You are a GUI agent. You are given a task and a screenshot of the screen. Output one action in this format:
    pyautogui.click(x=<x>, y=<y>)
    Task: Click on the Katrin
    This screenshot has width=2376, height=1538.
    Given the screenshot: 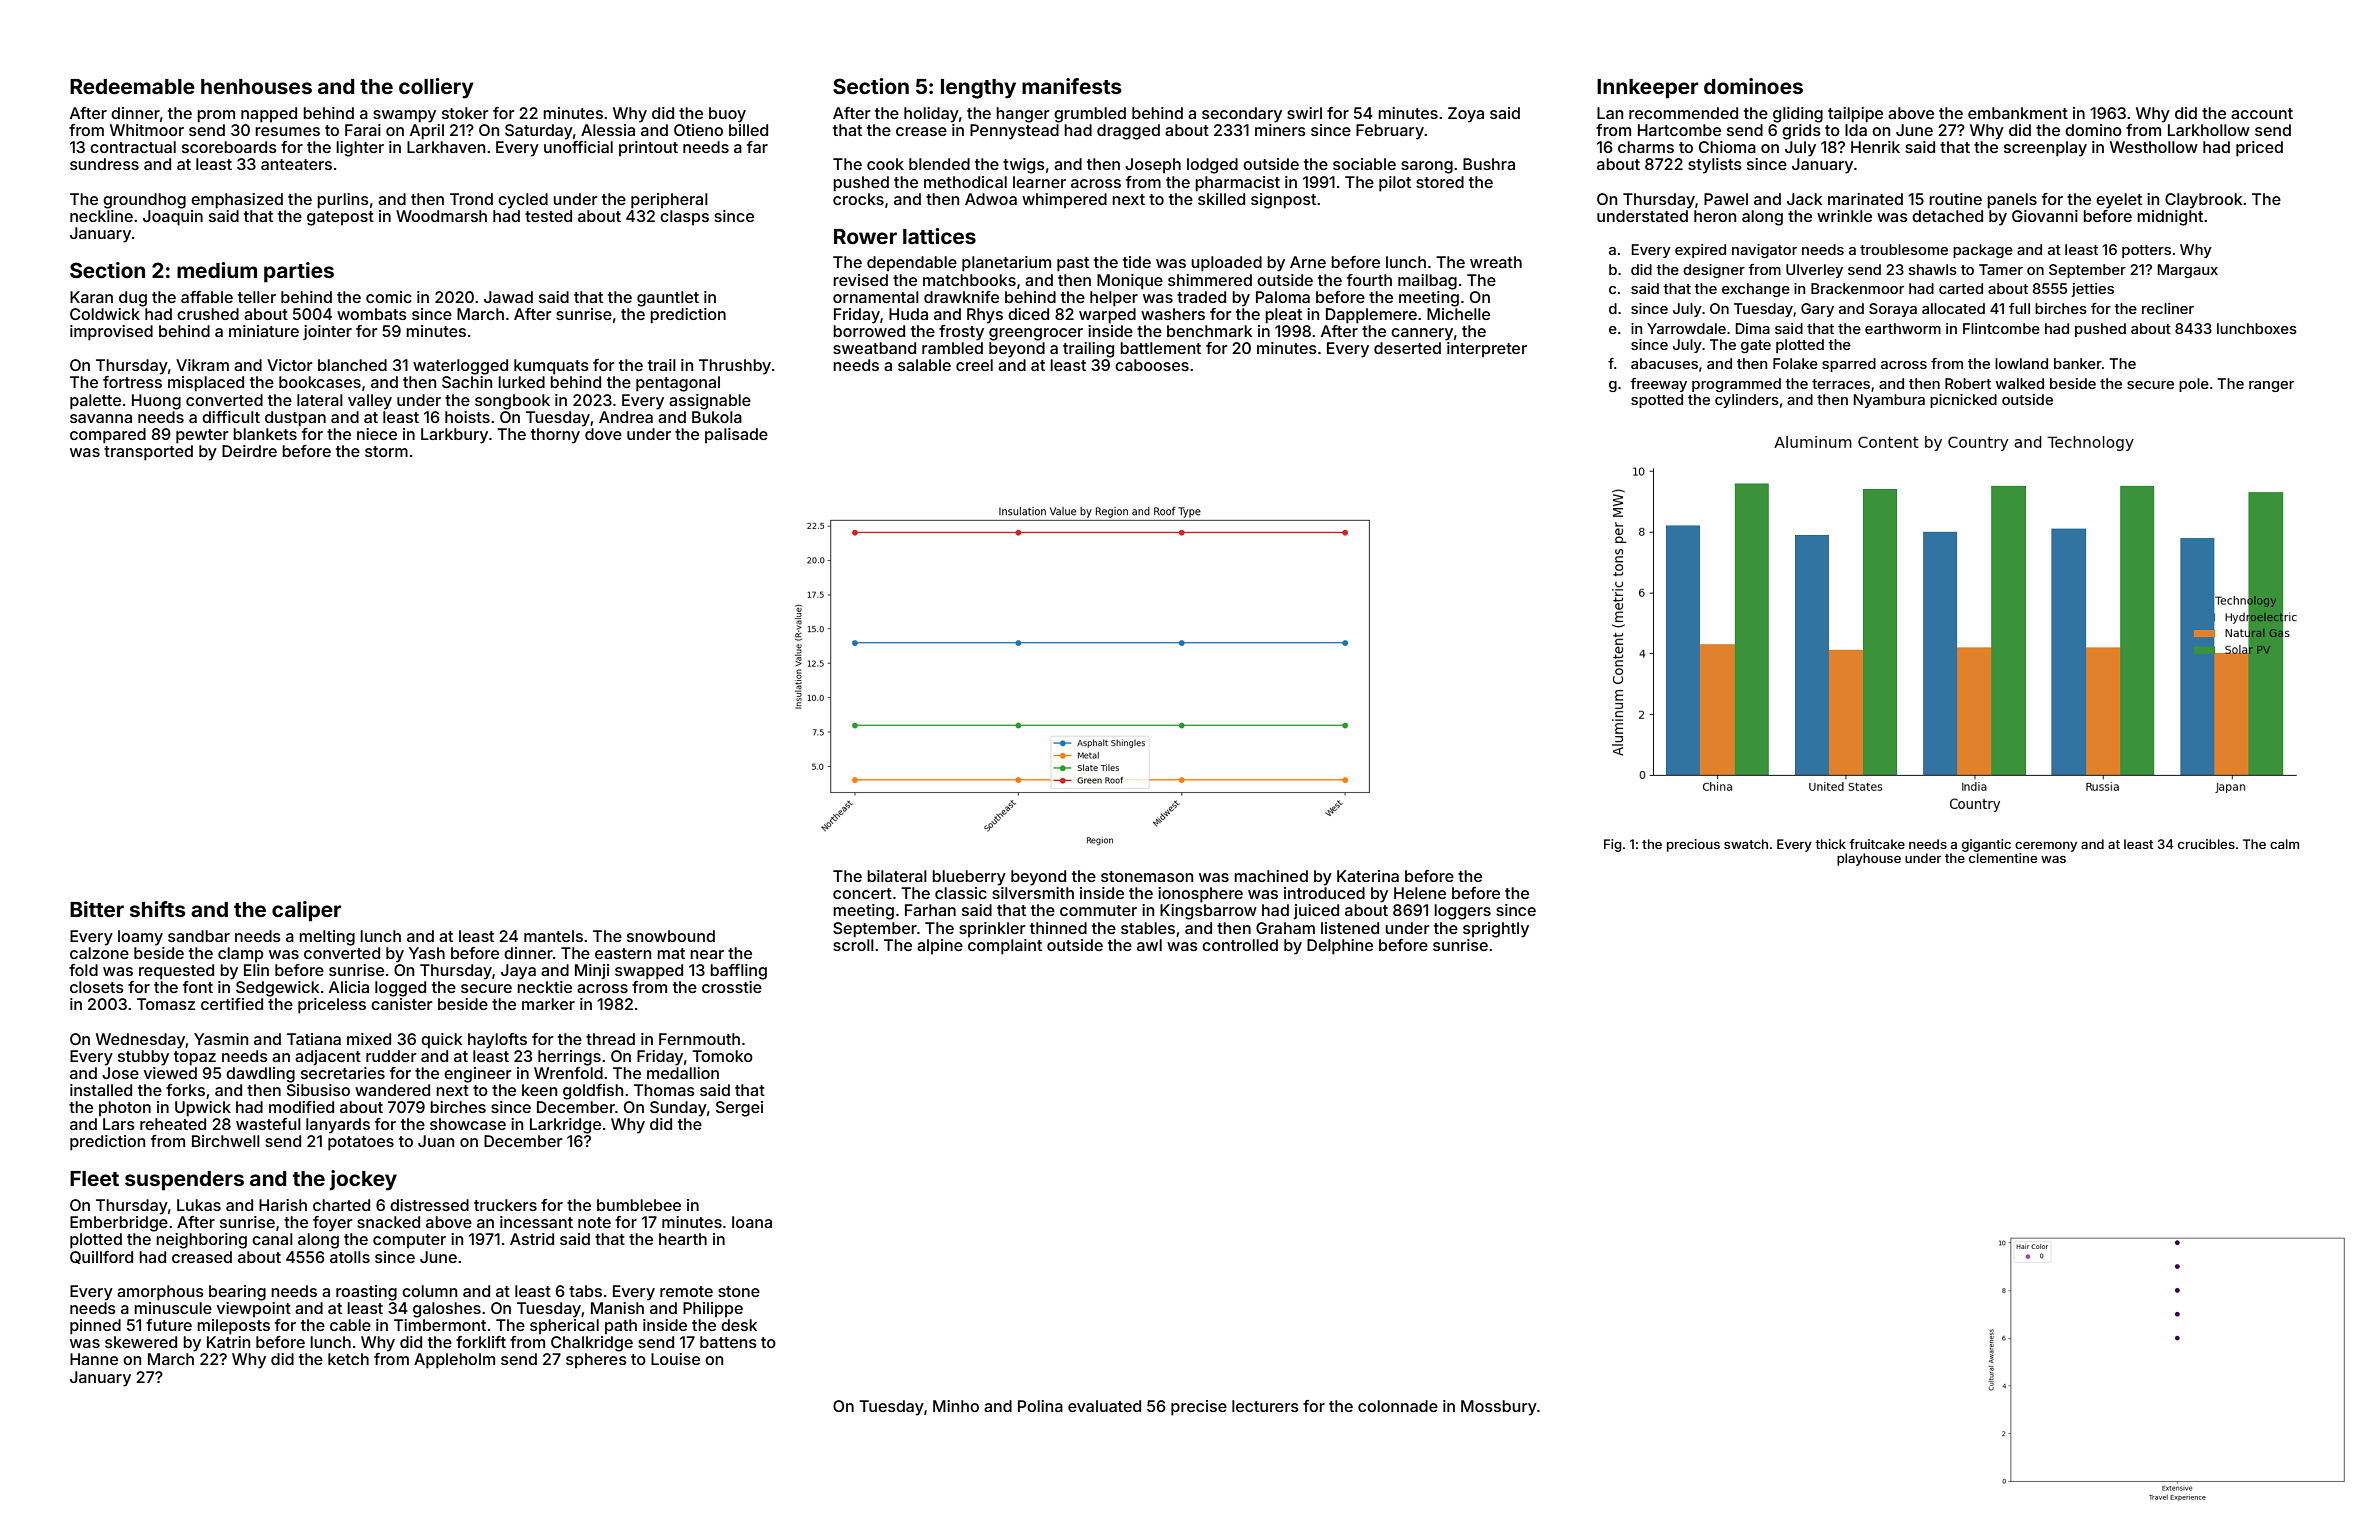 What is the action you would take?
    pyautogui.click(x=228, y=1342)
